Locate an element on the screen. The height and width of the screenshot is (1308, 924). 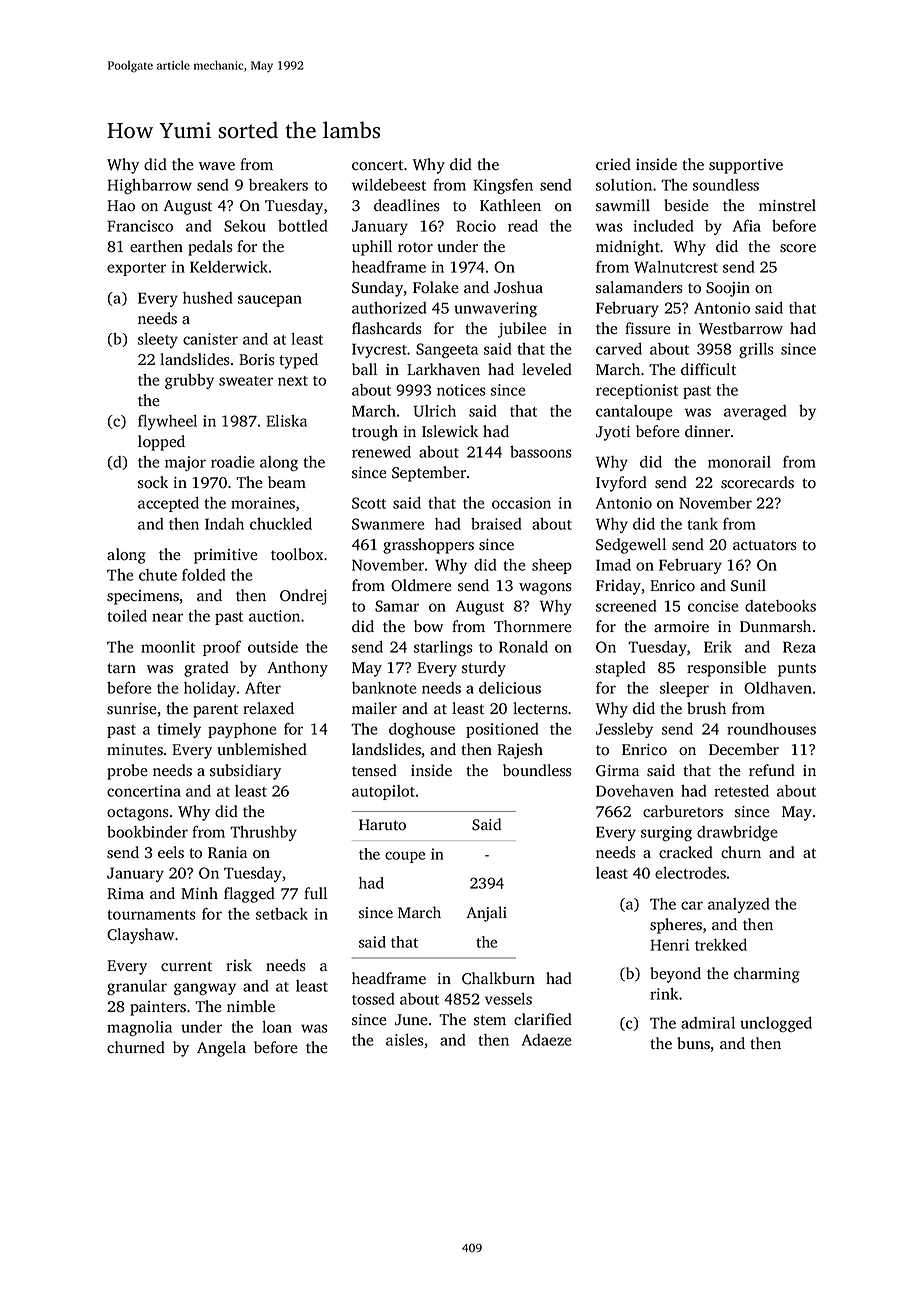
electrodes is located at coordinates (690, 873).
